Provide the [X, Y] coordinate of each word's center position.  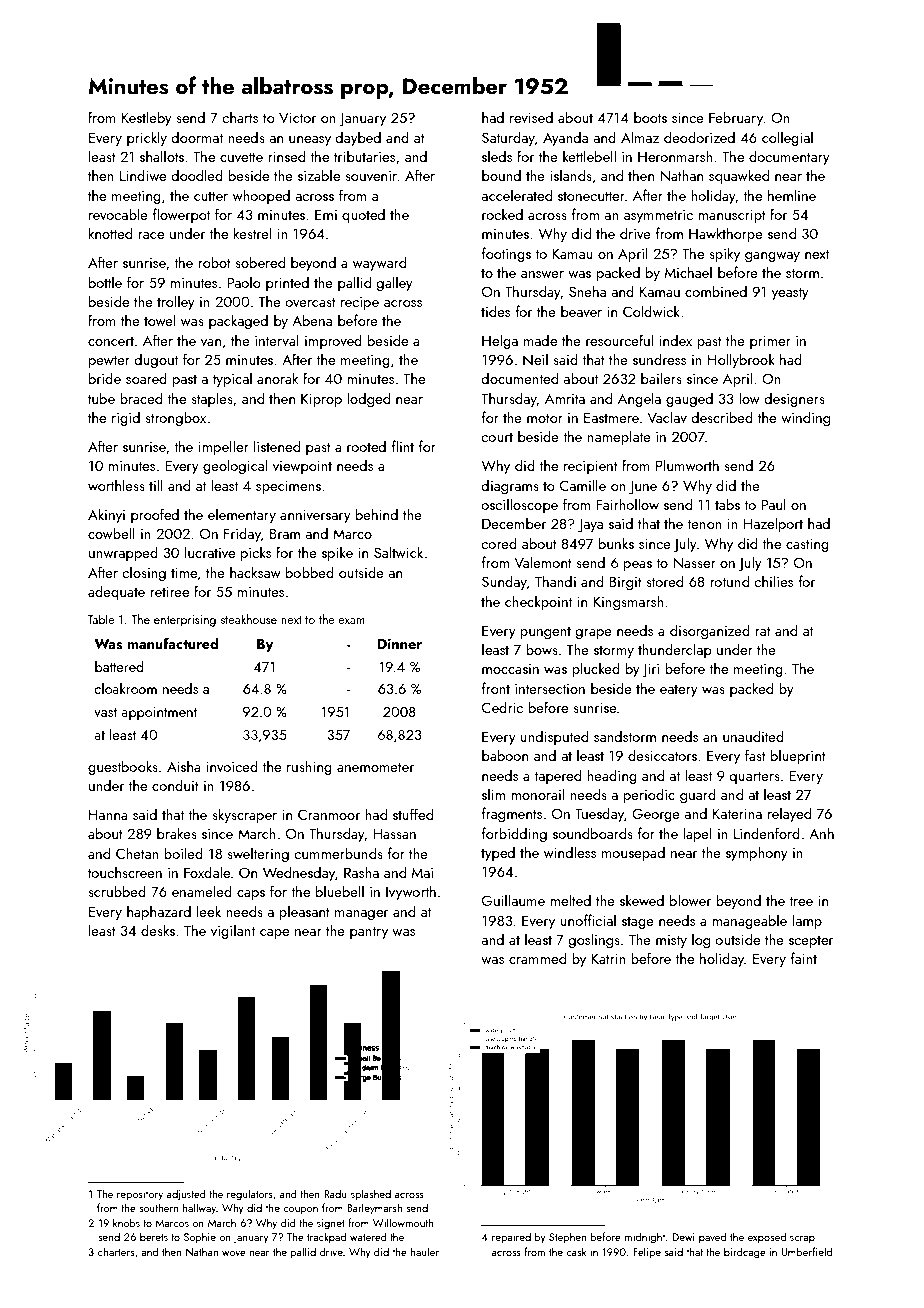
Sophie [200, 1238]
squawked [739, 176]
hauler [424, 1251]
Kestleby [147, 118]
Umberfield [806, 1251]
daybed [358, 138]
